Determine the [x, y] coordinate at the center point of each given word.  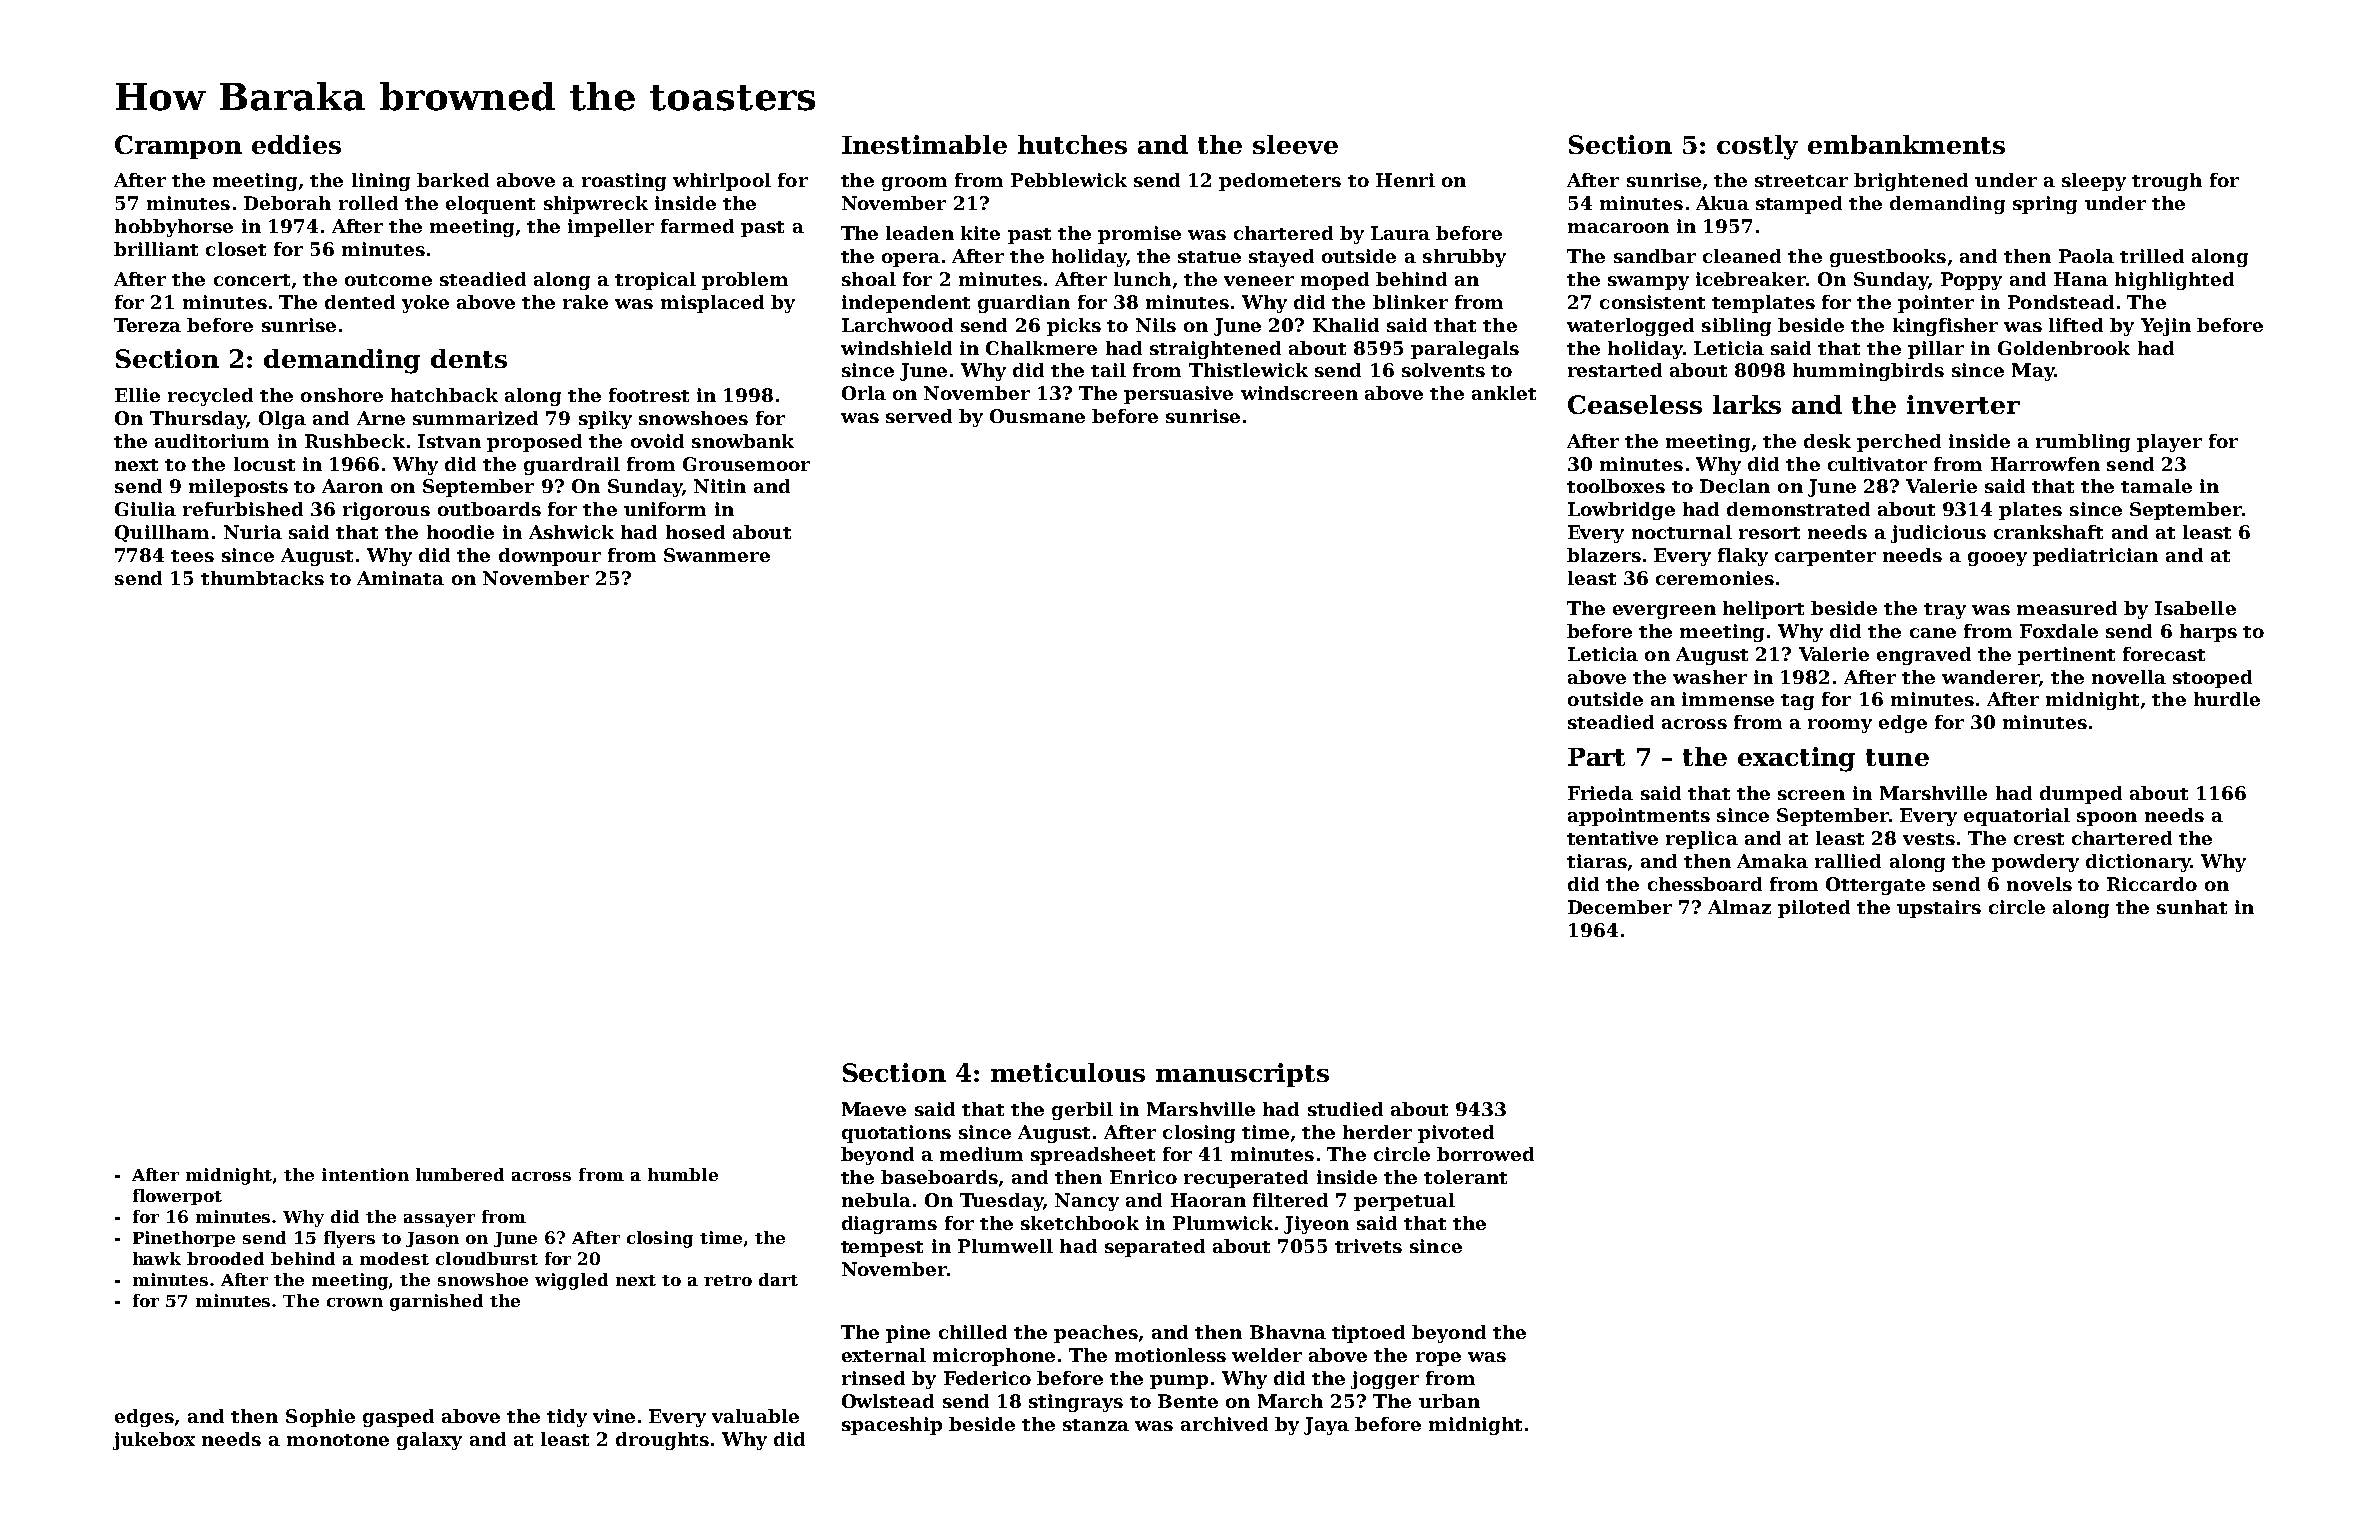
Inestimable [924, 144]
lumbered [460, 1174]
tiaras [1597, 861]
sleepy [2094, 182]
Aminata [400, 578]
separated [1155, 1248]
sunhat [2192, 907]
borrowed [1485, 1154]
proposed [534, 443]
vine [614, 1416]
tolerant [1465, 1177]
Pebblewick [1069, 180]
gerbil [1082, 1111]
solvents [1443, 370]
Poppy [1971, 281]
